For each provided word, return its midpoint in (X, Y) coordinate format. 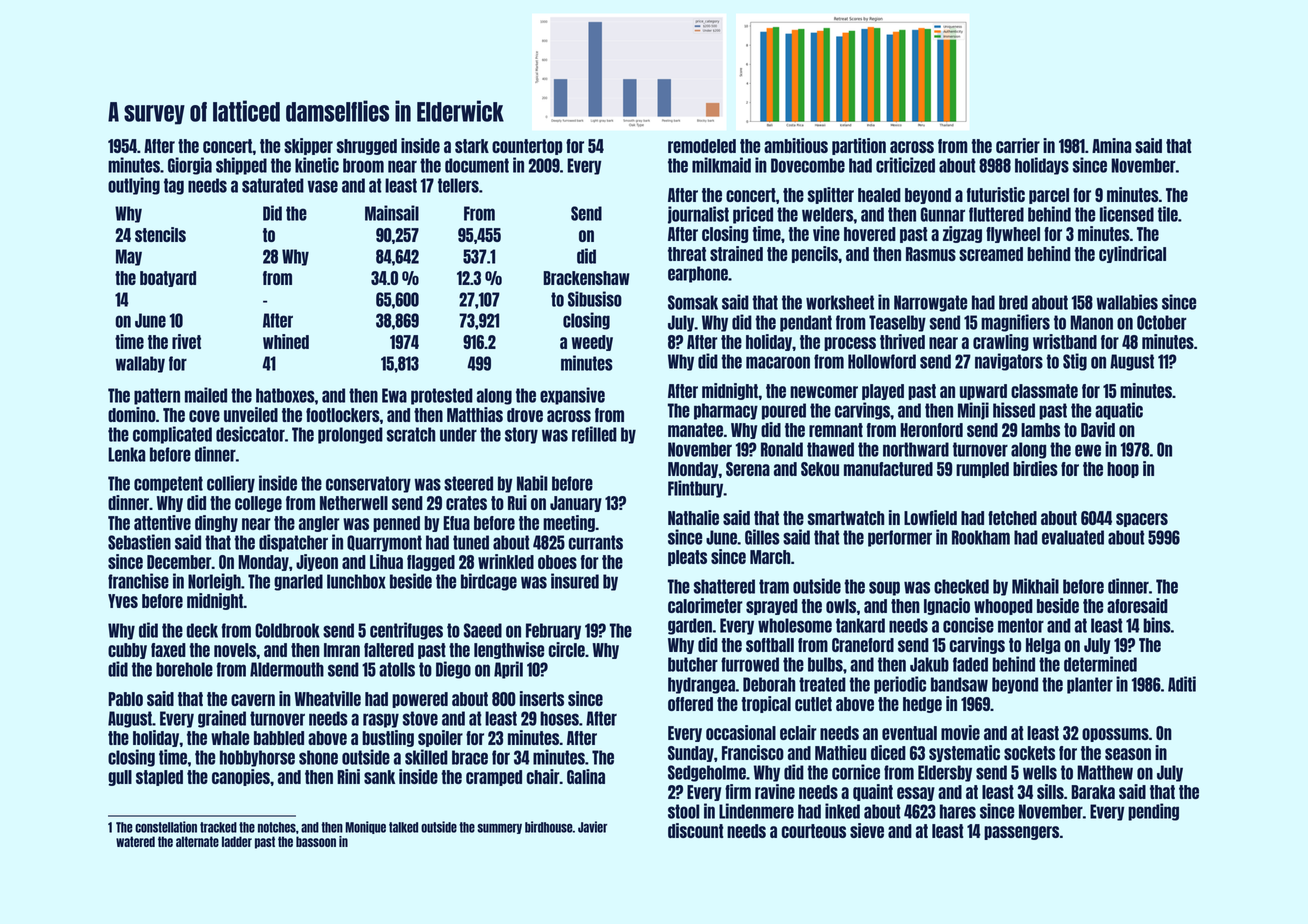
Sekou (820, 469)
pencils (815, 254)
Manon (1091, 322)
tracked (218, 827)
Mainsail (392, 213)
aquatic (1119, 411)
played (883, 392)
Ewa (394, 395)
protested (442, 396)
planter (1090, 685)
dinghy (216, 523)
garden (690, 626)
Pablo (125, 699)
